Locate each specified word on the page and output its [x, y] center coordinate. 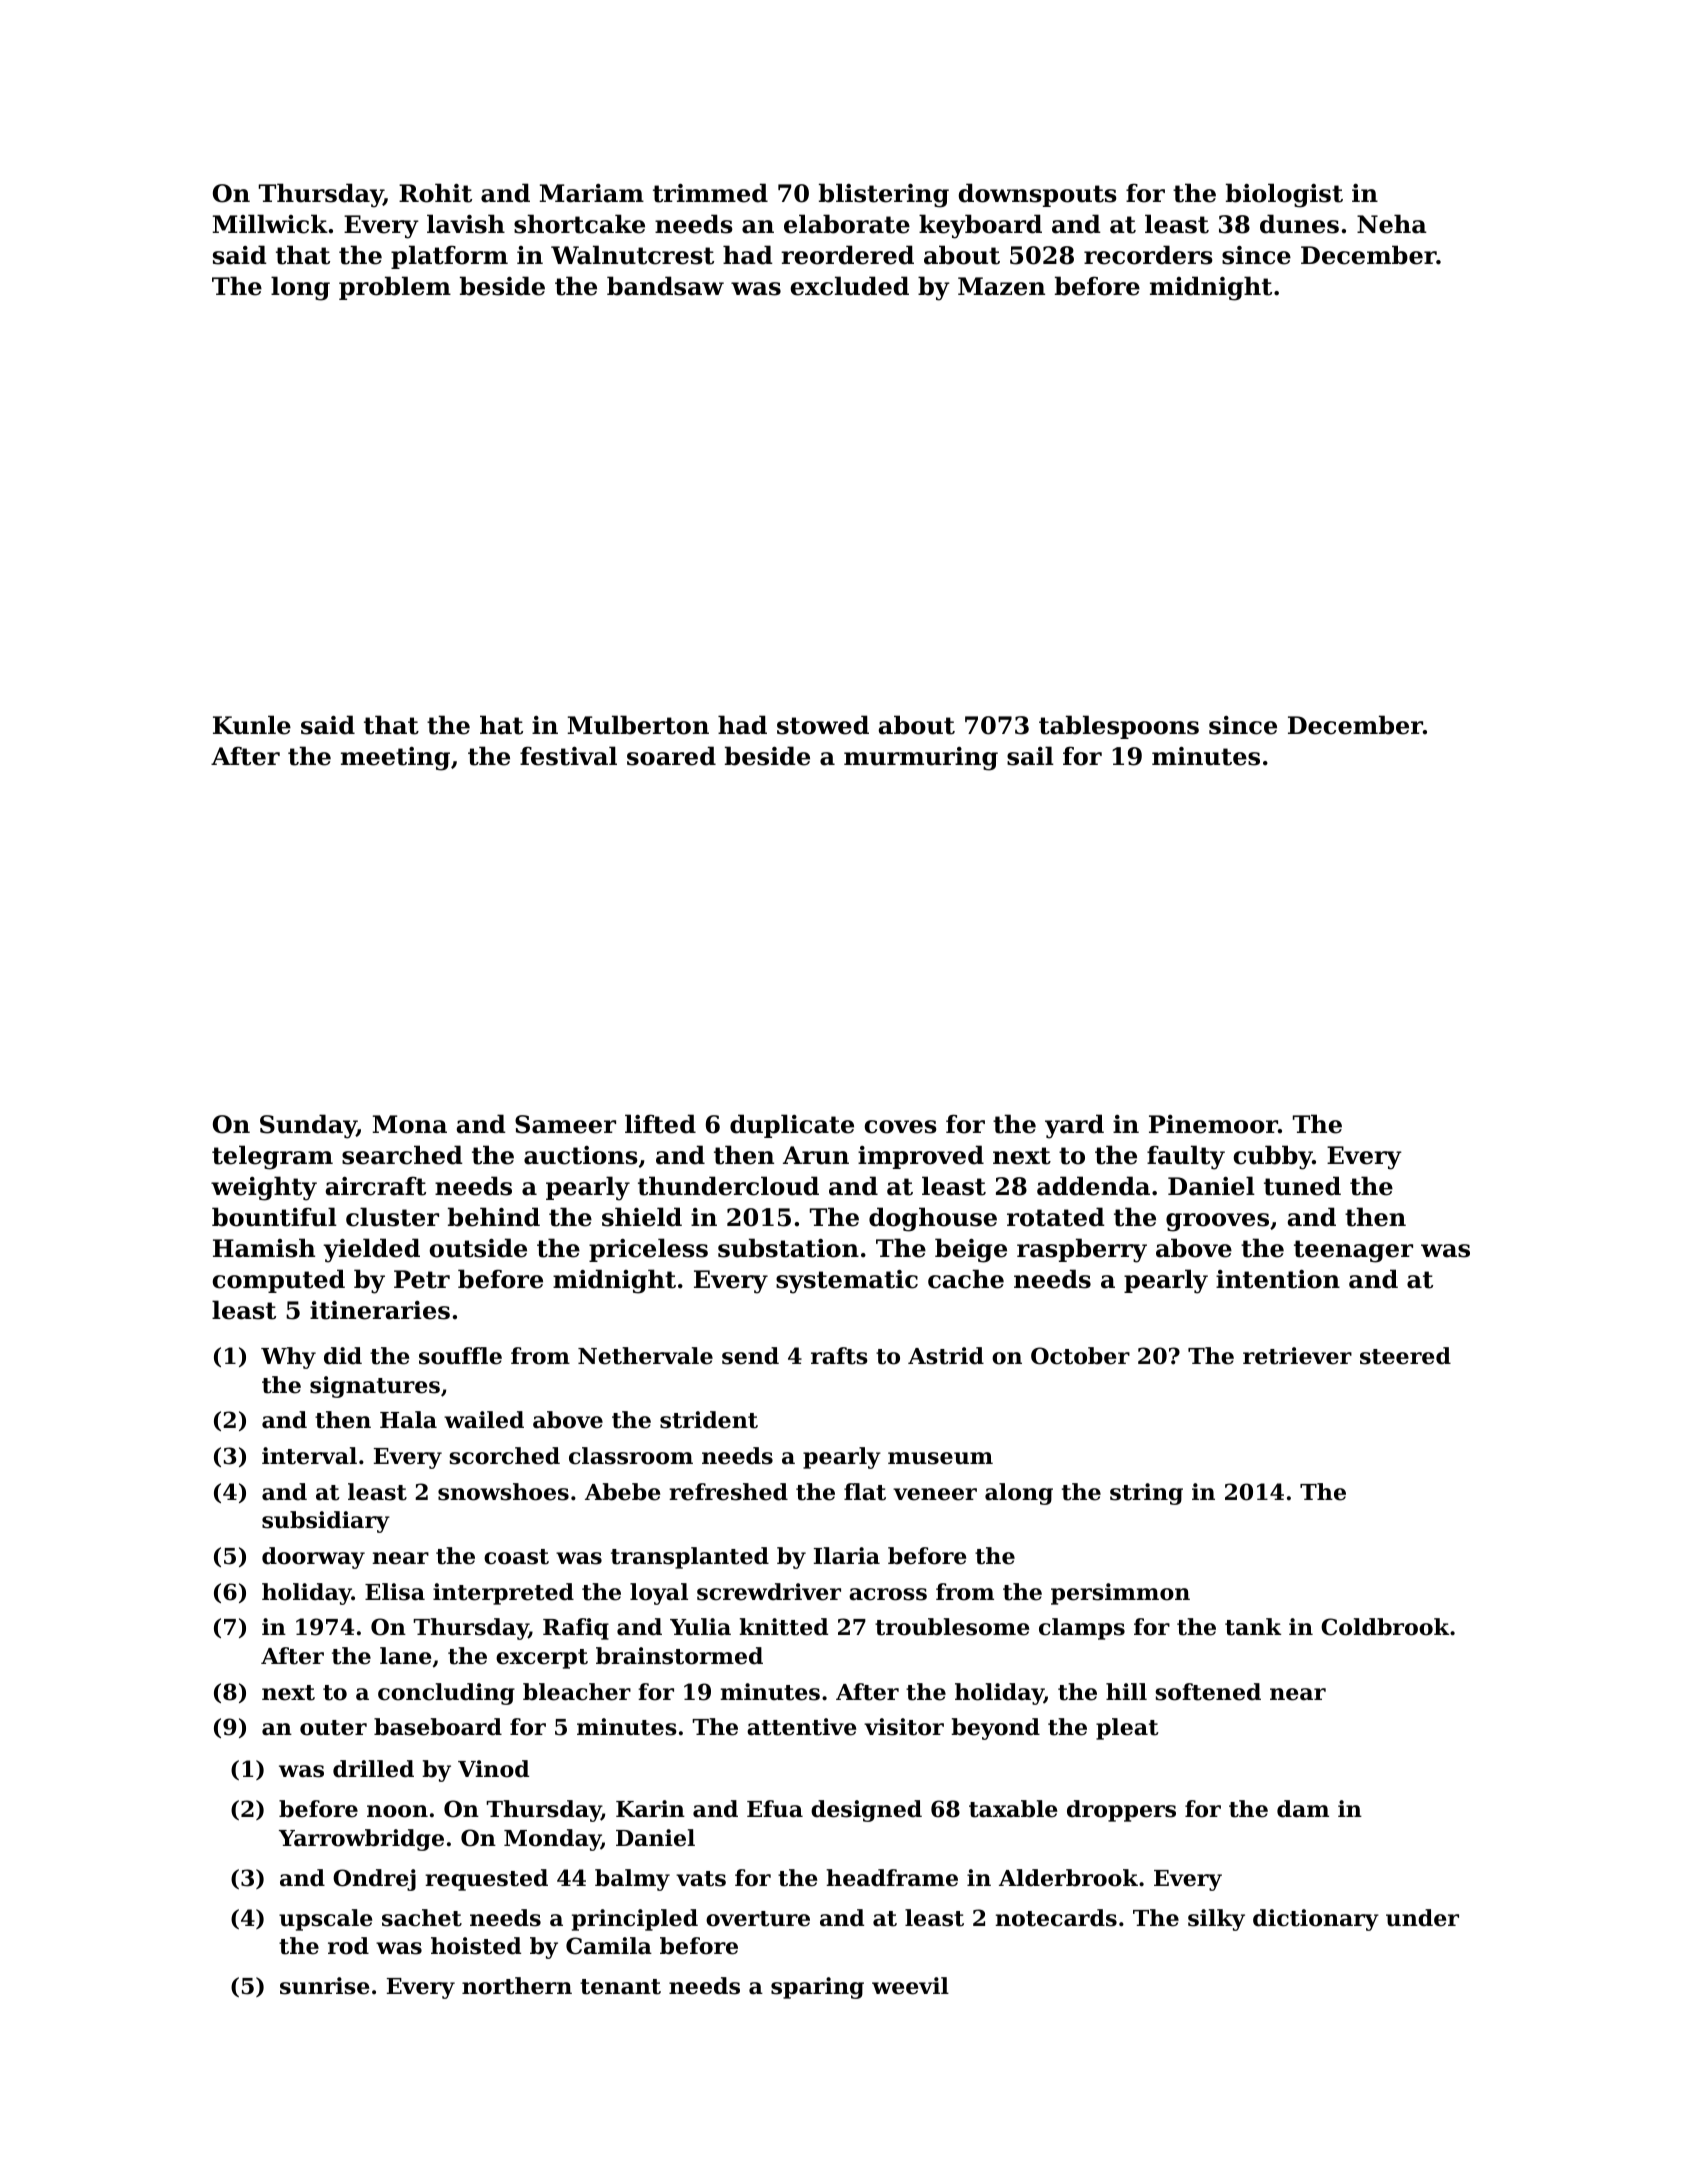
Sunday [308, 1126]
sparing [817, 1988]
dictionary [1316, 1920]
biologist [1284, 195]
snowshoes [503, 1492]
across [888, 1594]
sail [1030, 756]
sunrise [324, 1986]
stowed [823, 725]
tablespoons [1119, 727]
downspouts [1038, 195]
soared [671, 756]
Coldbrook [1385, 1627]
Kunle [252, 725]
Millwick [270, 224]
